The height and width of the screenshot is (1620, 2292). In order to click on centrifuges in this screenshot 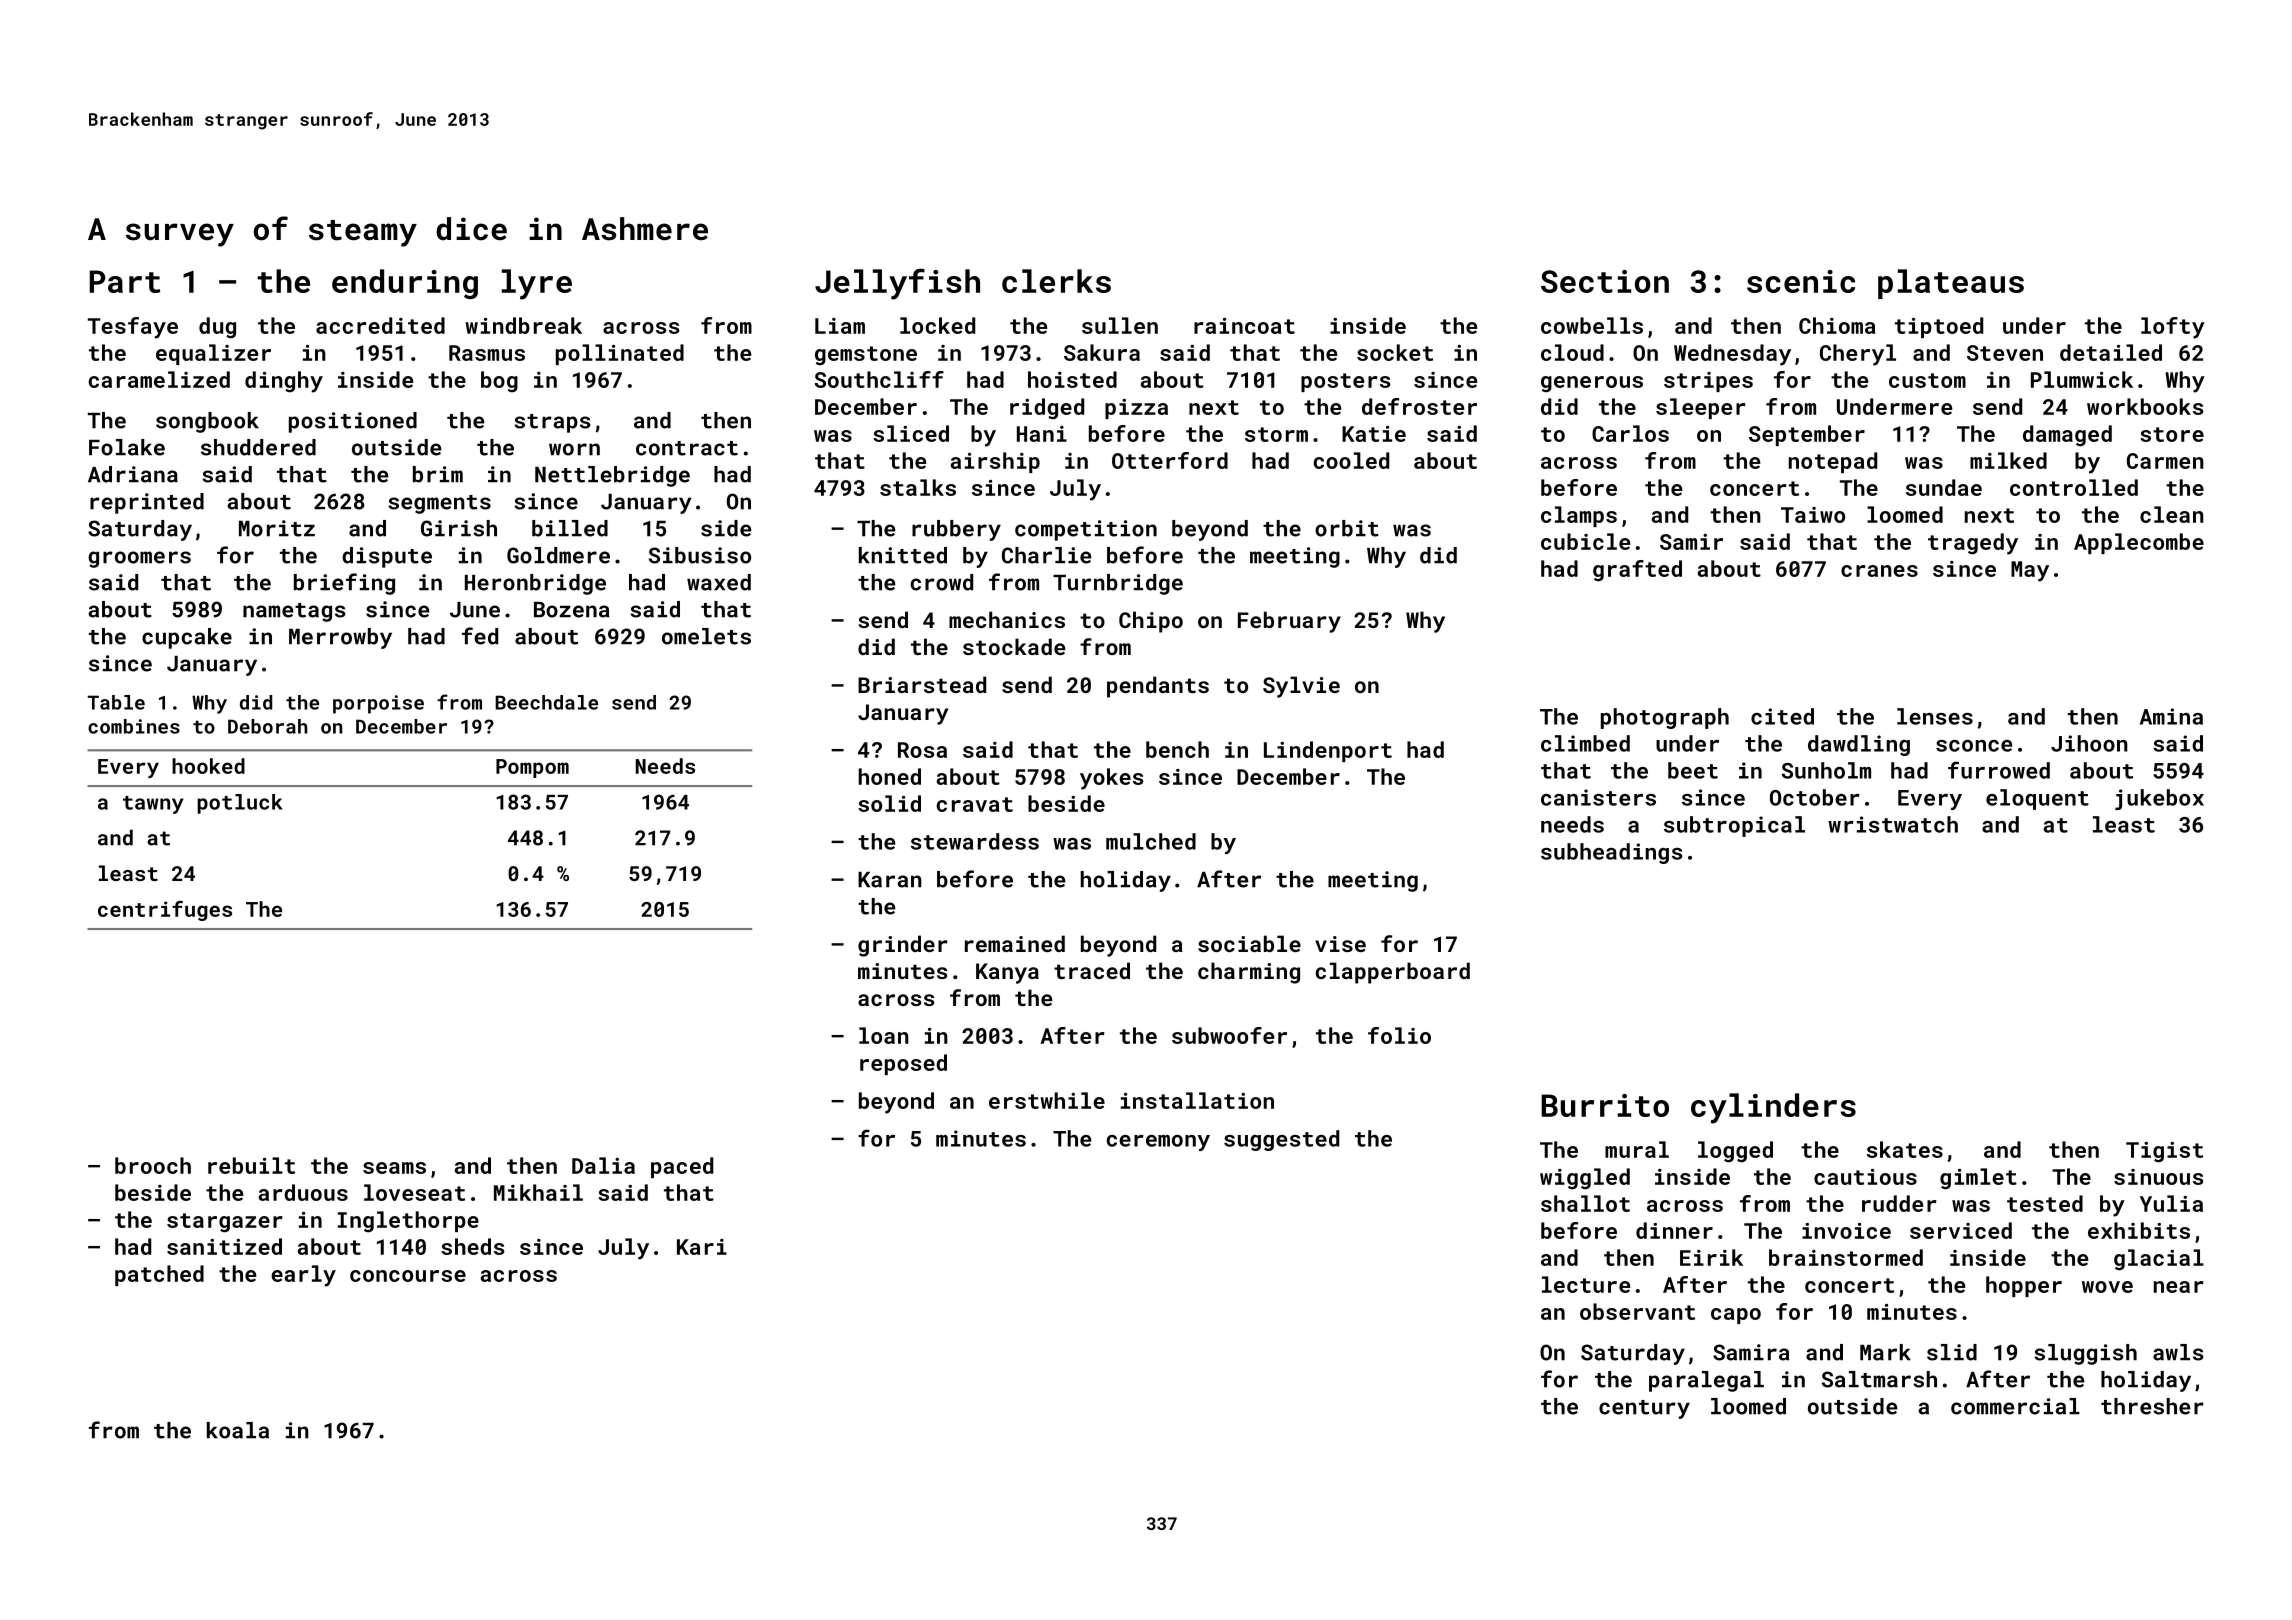, I will do `click(165, 911)`.
